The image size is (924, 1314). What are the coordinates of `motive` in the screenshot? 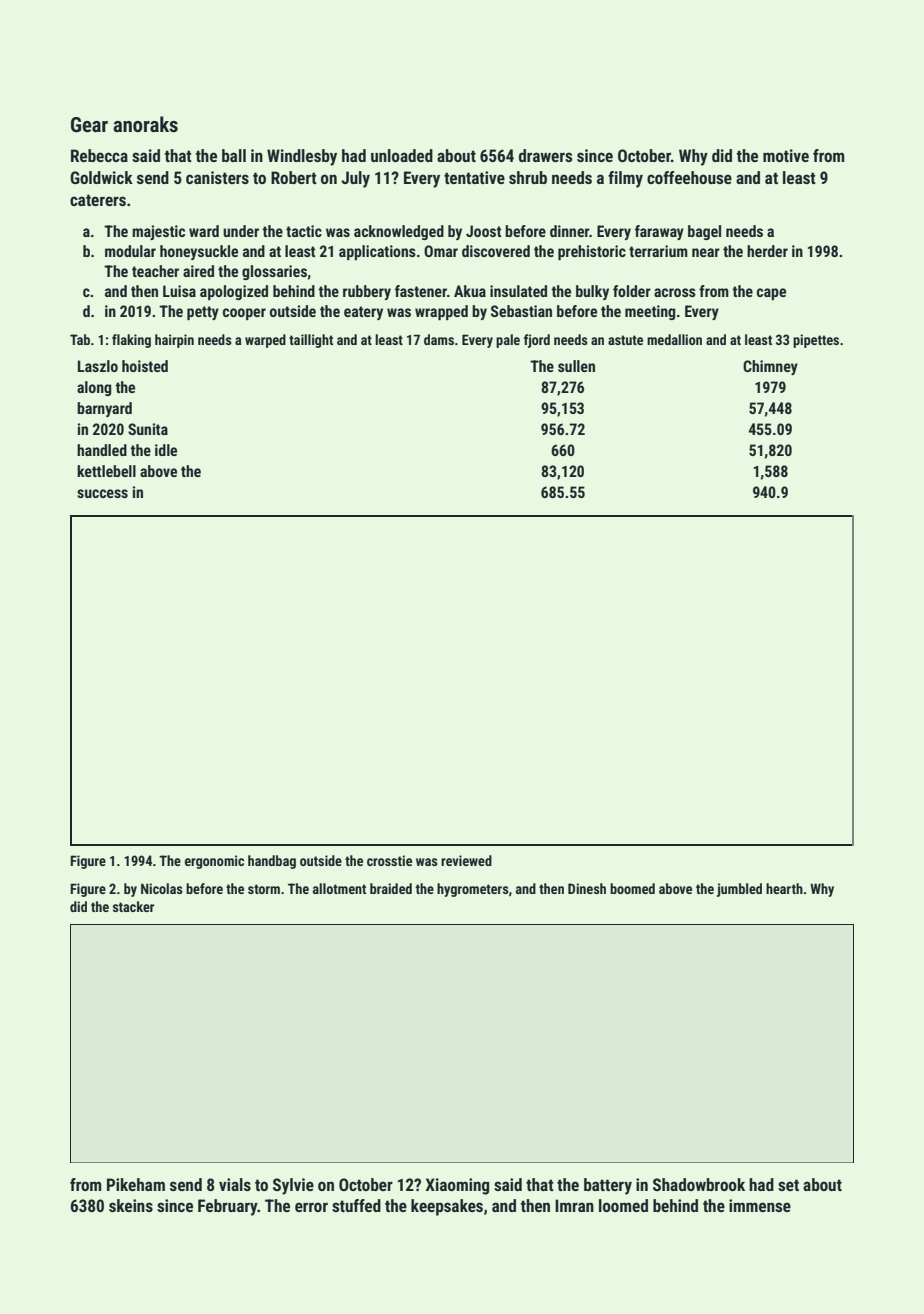 It's located at (786, 155).
